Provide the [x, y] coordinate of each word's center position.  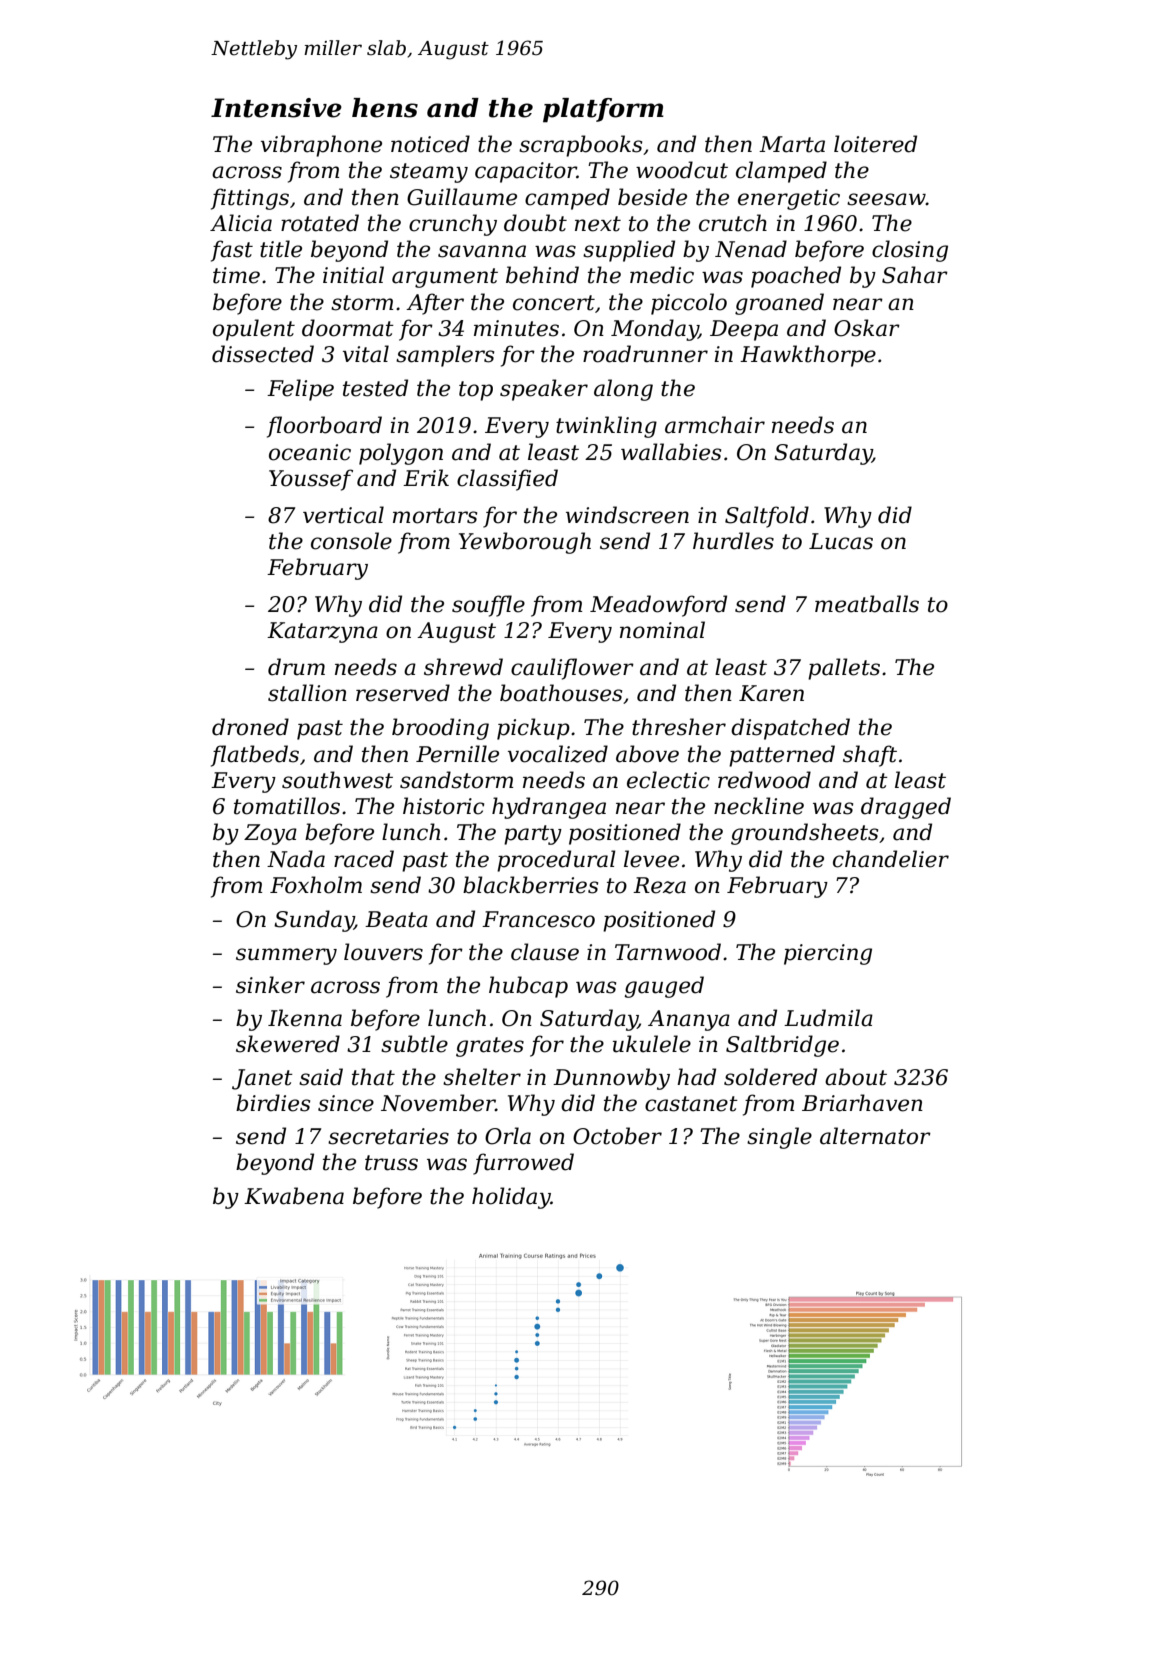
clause [545, 952]
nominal [662, 630]
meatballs [867, 604]
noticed [430, 144]
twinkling [606, 427]
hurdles [733, 541]
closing [910, 251]
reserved [403, 693]
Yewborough [525, 543]
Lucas [841, 541]
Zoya [270, 834]
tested [375, 388]
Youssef [311, 480]
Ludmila [828, 1018]
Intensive [276, 108]
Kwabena [294, 1196]
